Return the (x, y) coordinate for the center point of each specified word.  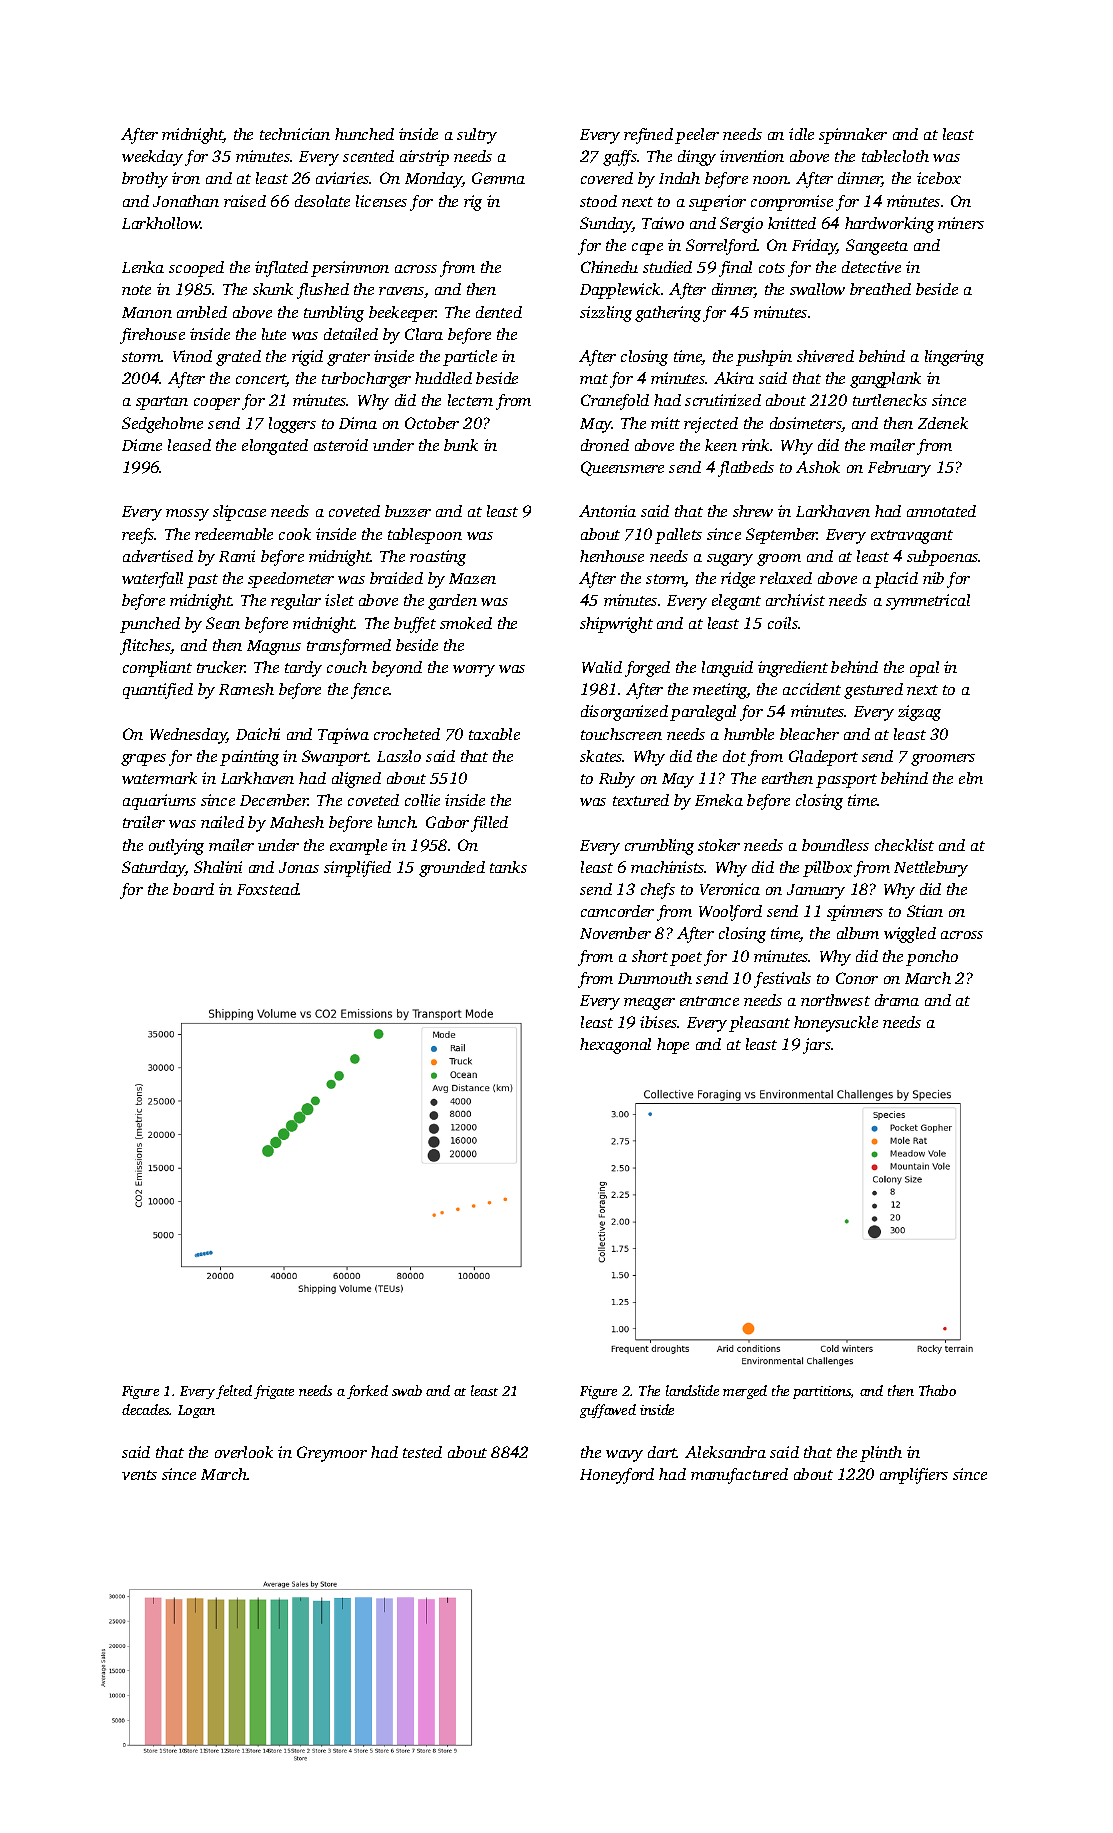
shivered (825, 356)
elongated (275, 447)
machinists (668, 867)
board (193, 889)
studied (667, 267)
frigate (274, 1392)
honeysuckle (836, 1024)
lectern (470, 400)
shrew (753, 511)
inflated (281, 269)
